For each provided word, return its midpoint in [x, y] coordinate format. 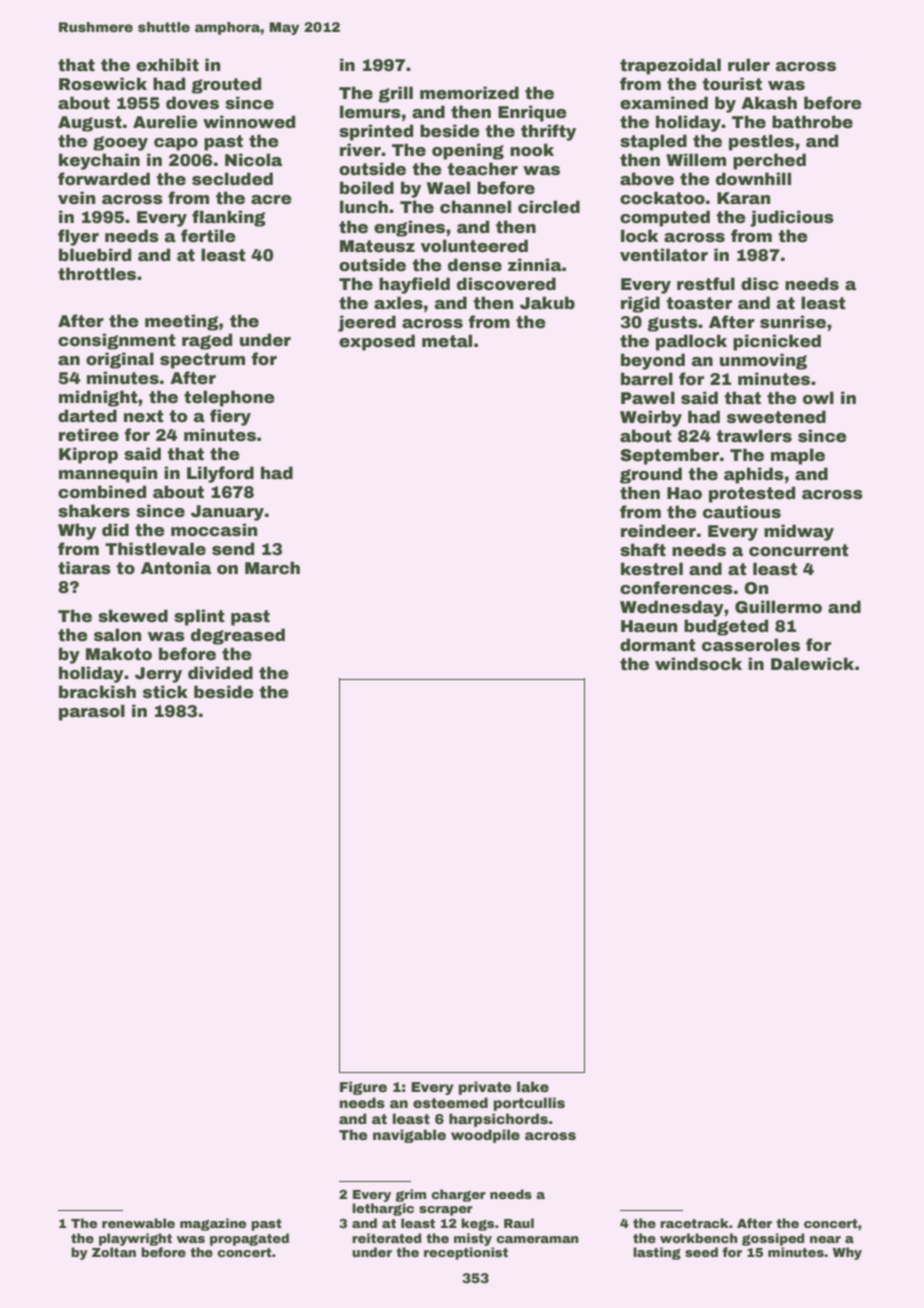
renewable [138, 1223]
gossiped [773, 1239]
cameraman [537, 1239]
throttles [97, 274]
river [360, 150]
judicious [792, 218]
